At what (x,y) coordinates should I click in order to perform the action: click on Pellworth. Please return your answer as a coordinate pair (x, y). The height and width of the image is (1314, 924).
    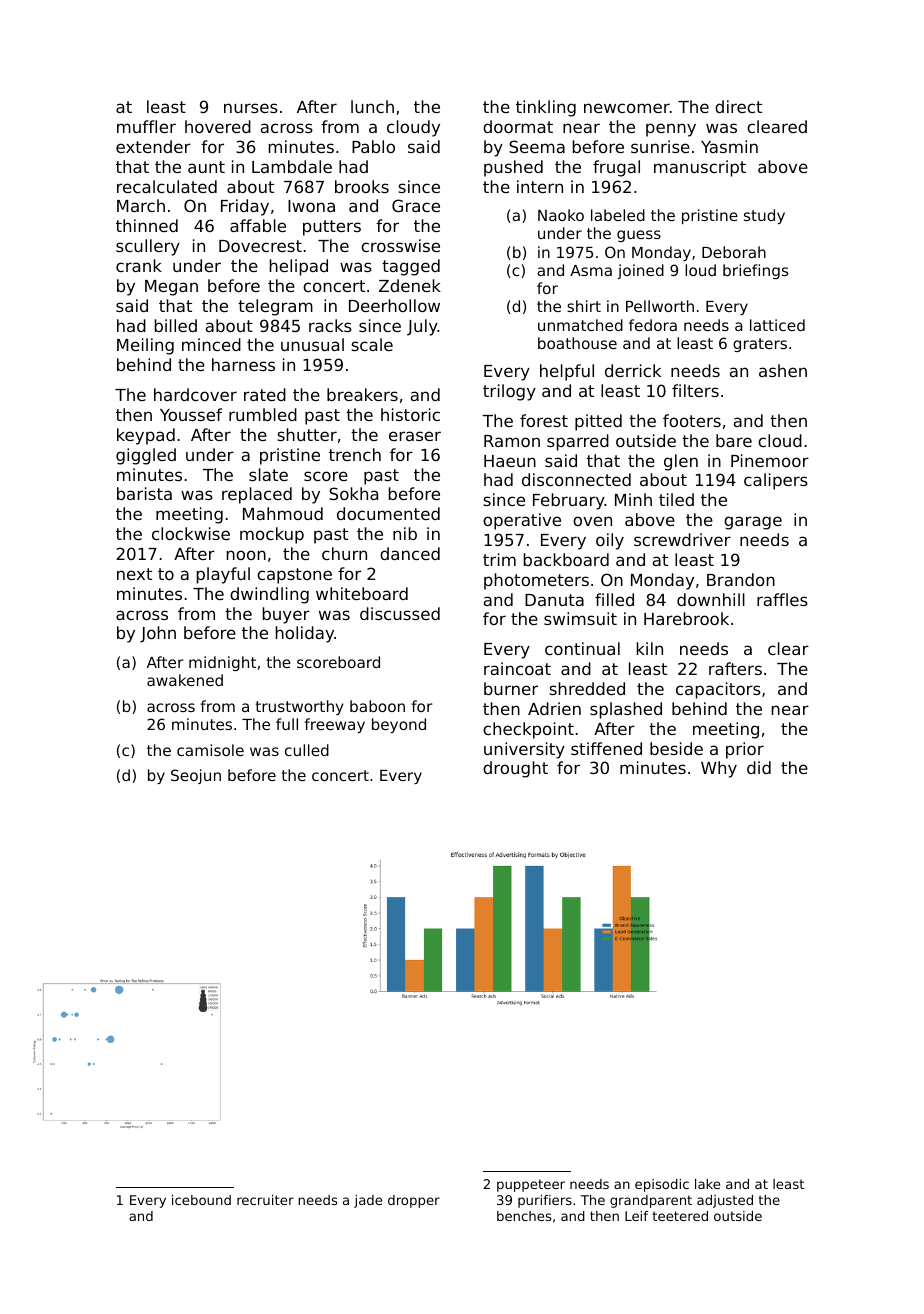
    Looking at the image, I should click on (660, 306).
